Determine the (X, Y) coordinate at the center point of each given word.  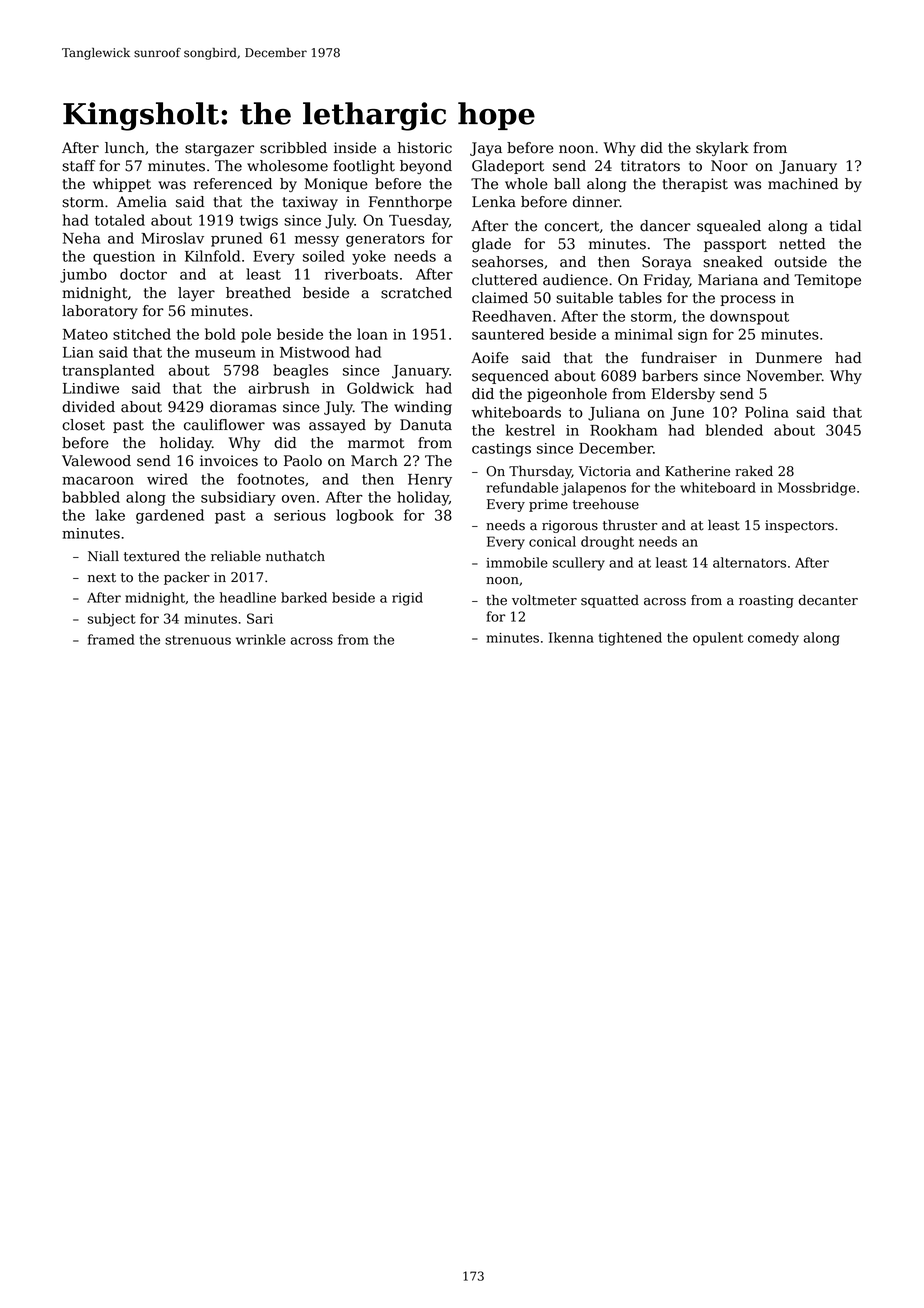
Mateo (85, 334)
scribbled (293, 148)
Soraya (667, 263)
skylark (722, 149)
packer (187, 578)
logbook (365, 516)
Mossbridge (817, 489)
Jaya (486, 149)
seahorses (507, 262)
